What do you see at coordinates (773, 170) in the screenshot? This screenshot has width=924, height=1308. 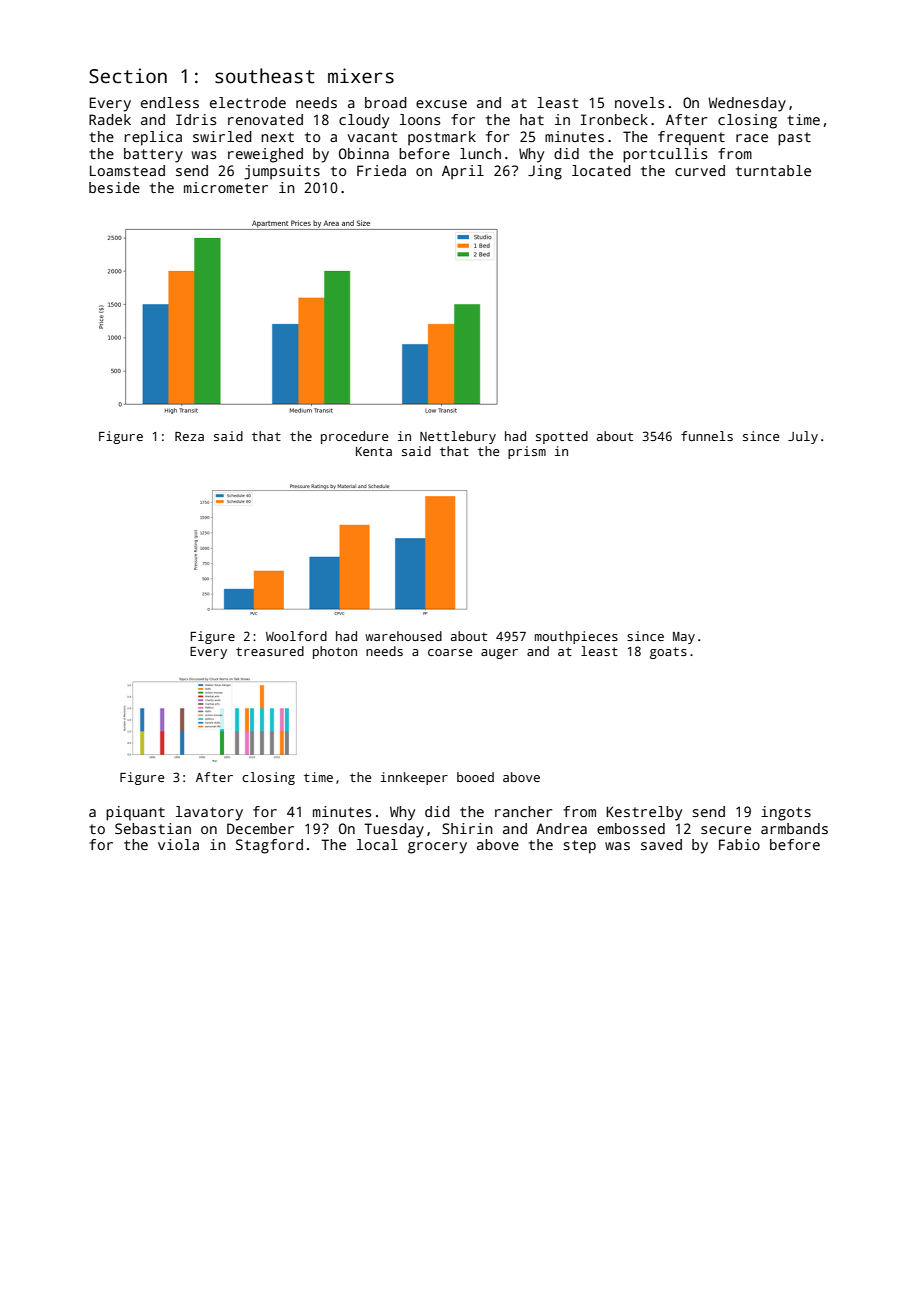 I see `turntable` at bounding box center [773, 170].
